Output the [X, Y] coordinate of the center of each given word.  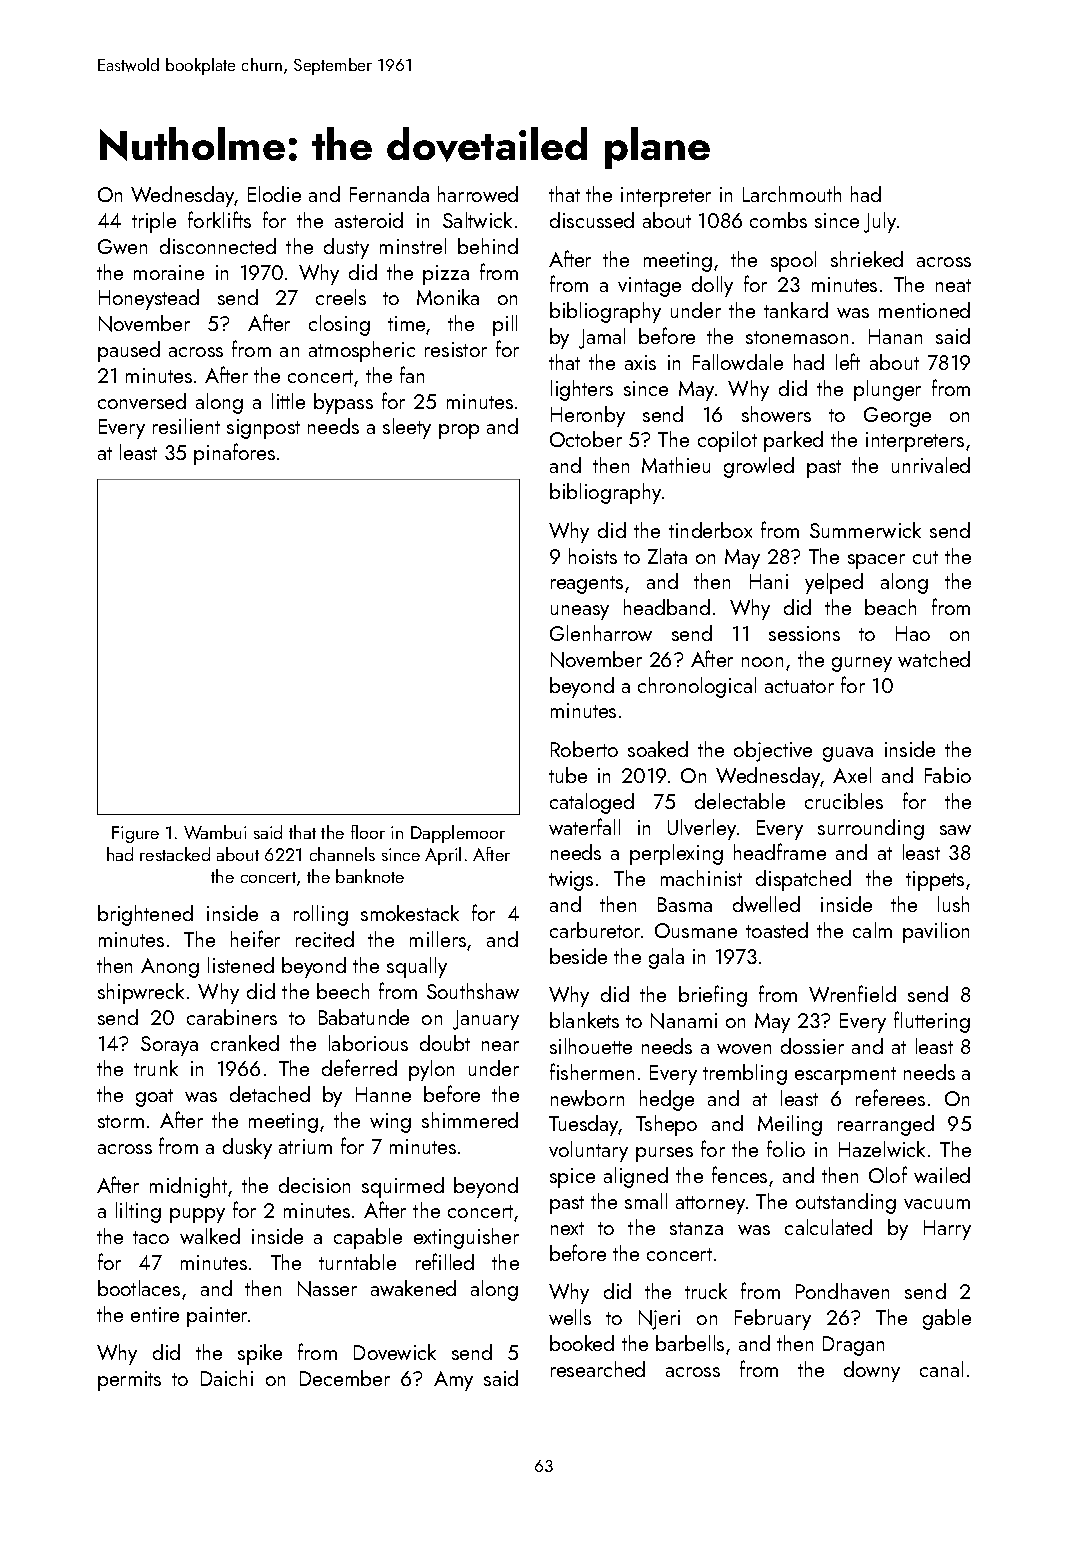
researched [598, 1369]
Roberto [584, 749]
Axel [852, 775]
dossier [812, 1046]
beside [578, 956]
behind [488, 246]
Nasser [327, 1289]
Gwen [122, 246]
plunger [887, 390]
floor [368, 832]
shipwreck [141, 993]
